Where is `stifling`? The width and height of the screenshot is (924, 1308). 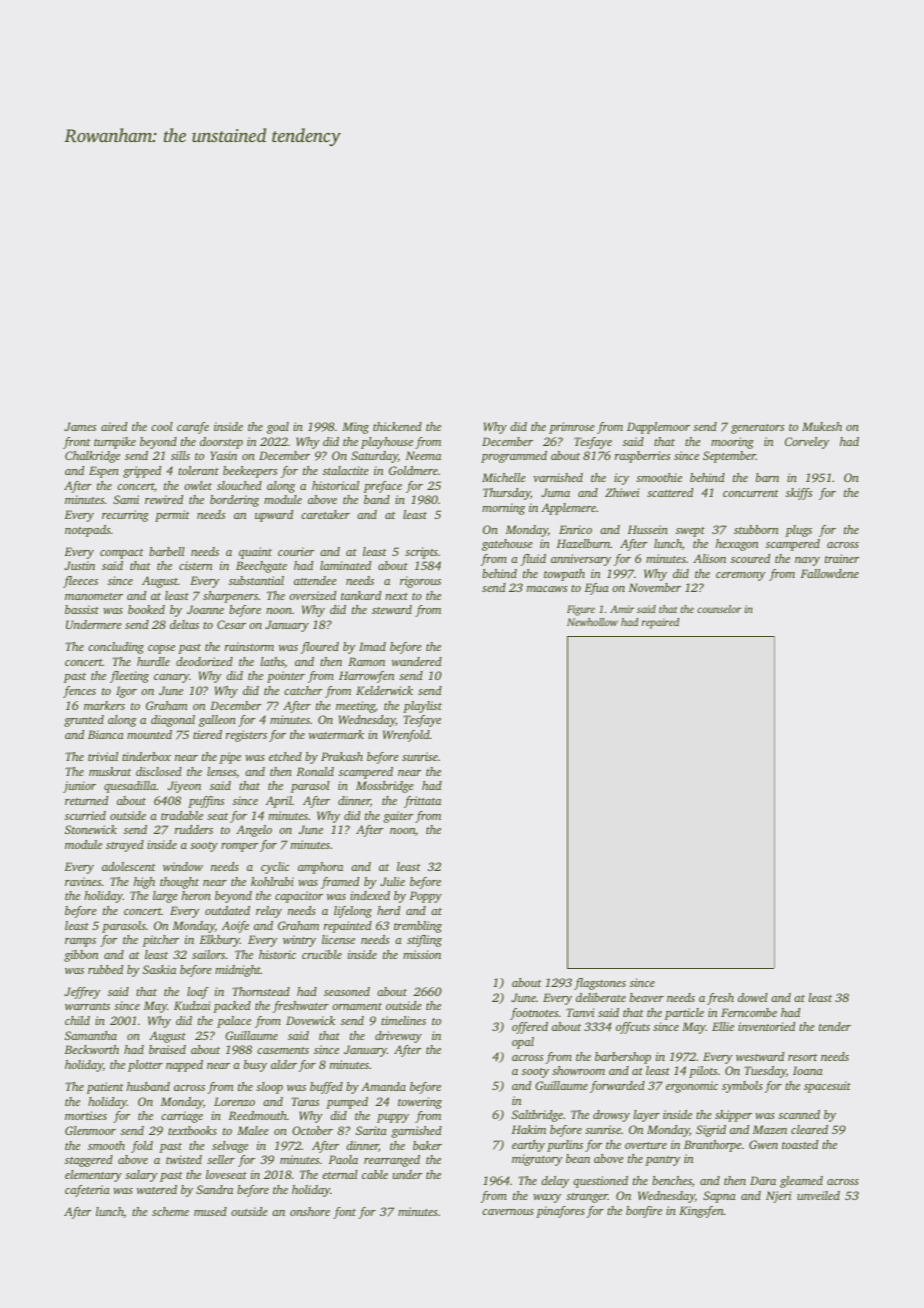 stifling is located at coordinates (424, 941).
